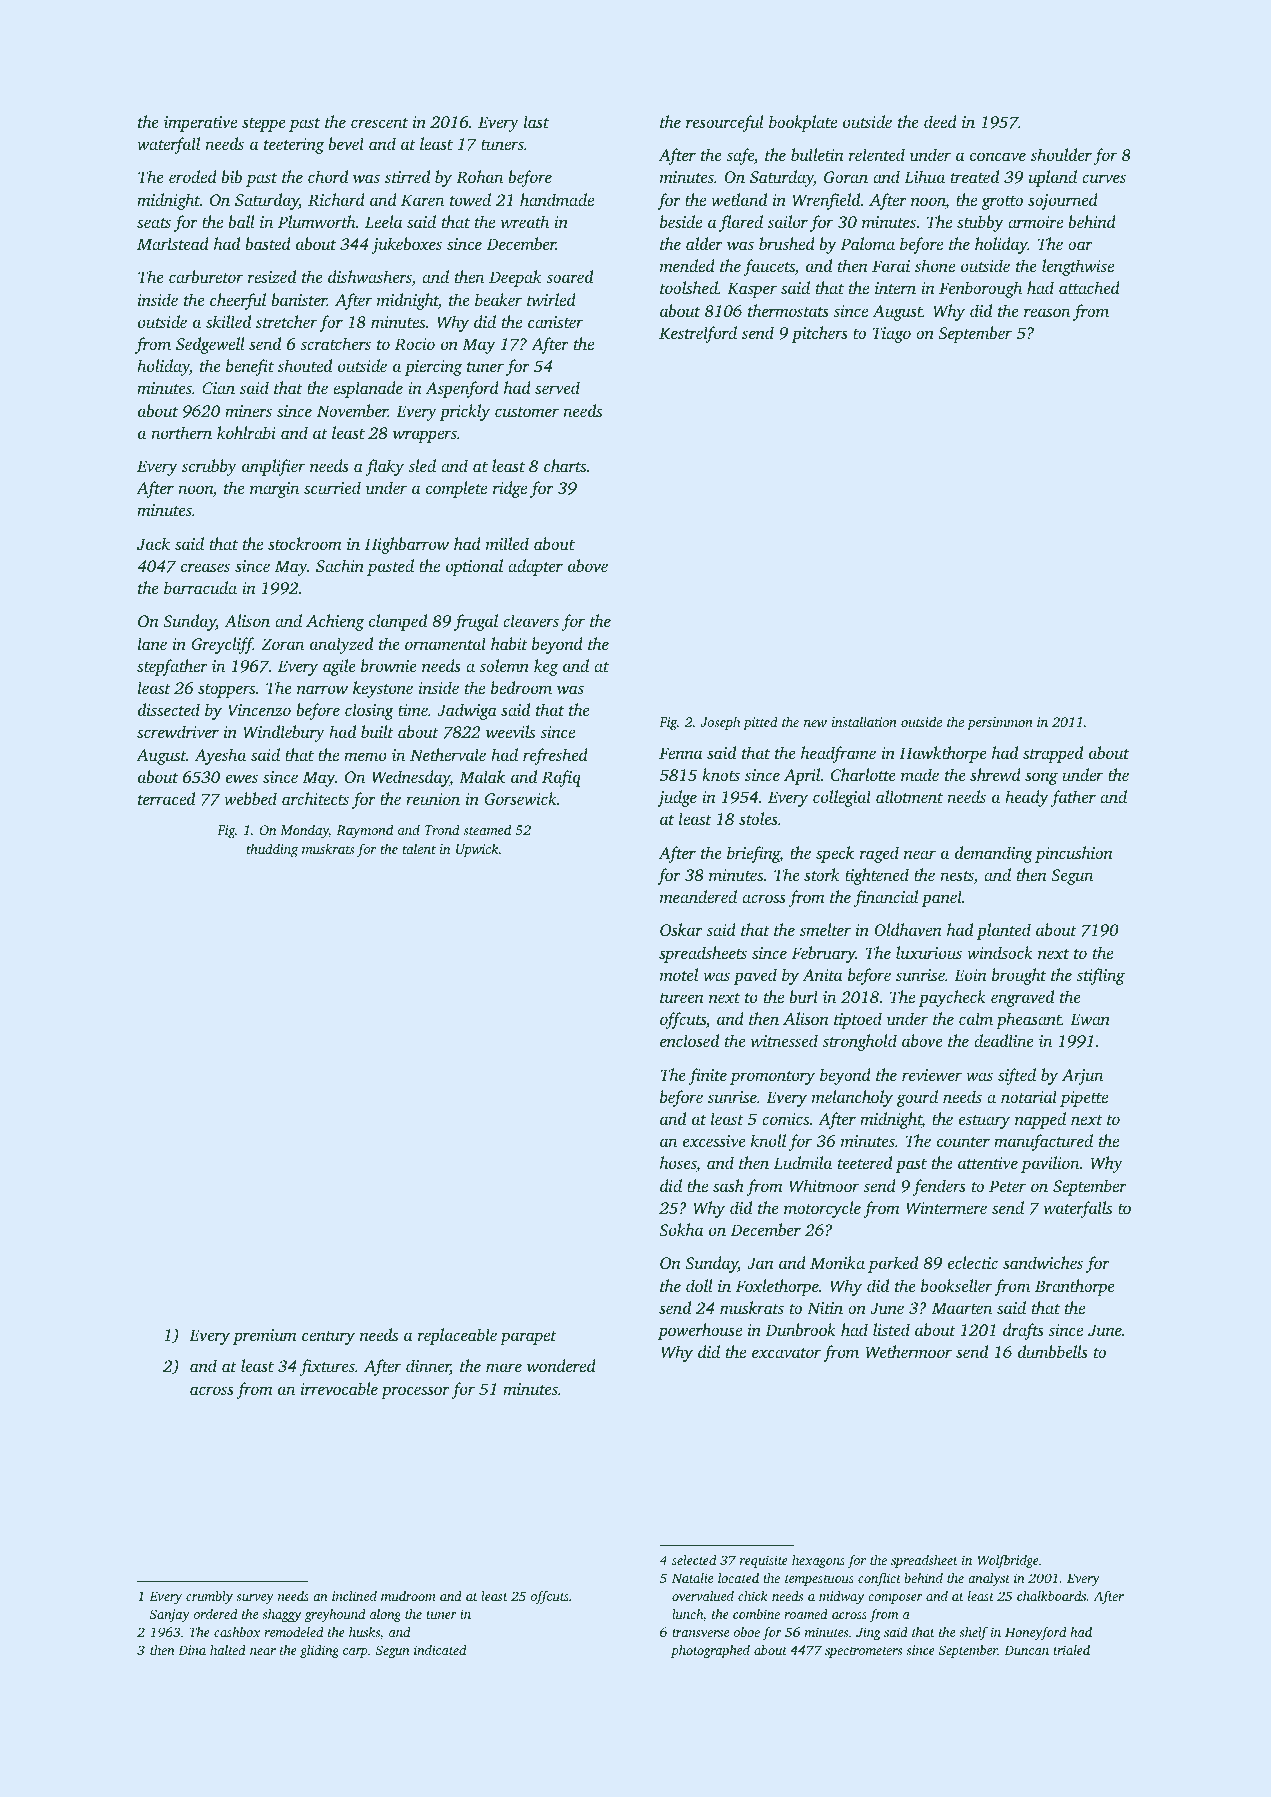 The width and height of the screenshot is (1271, 1797). What do you see at coordinates (272, 850) in the screenshot?
I see `thudding` at bounding box center [272, 850].
